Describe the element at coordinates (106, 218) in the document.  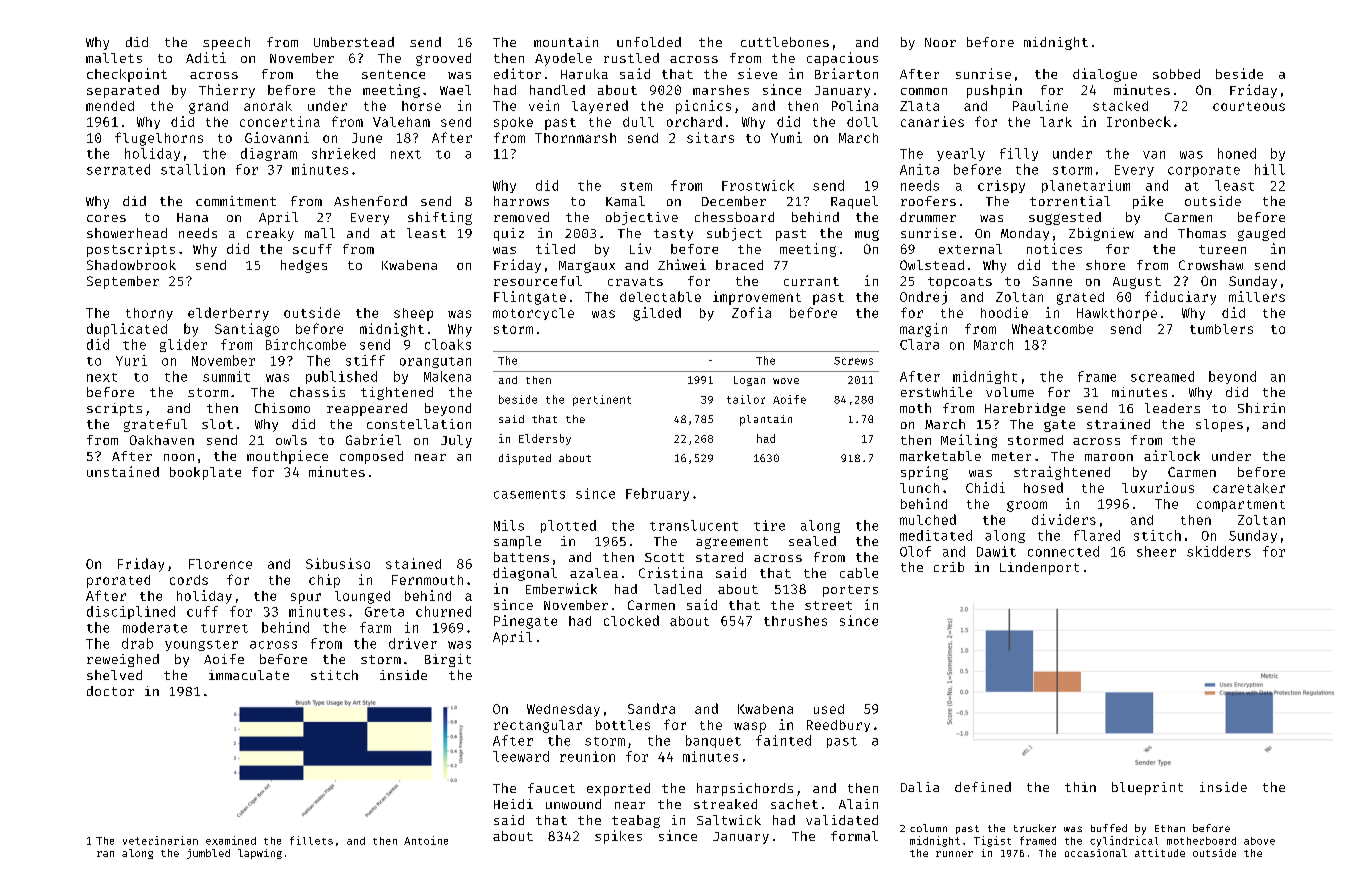
I see `cores` at that location.
